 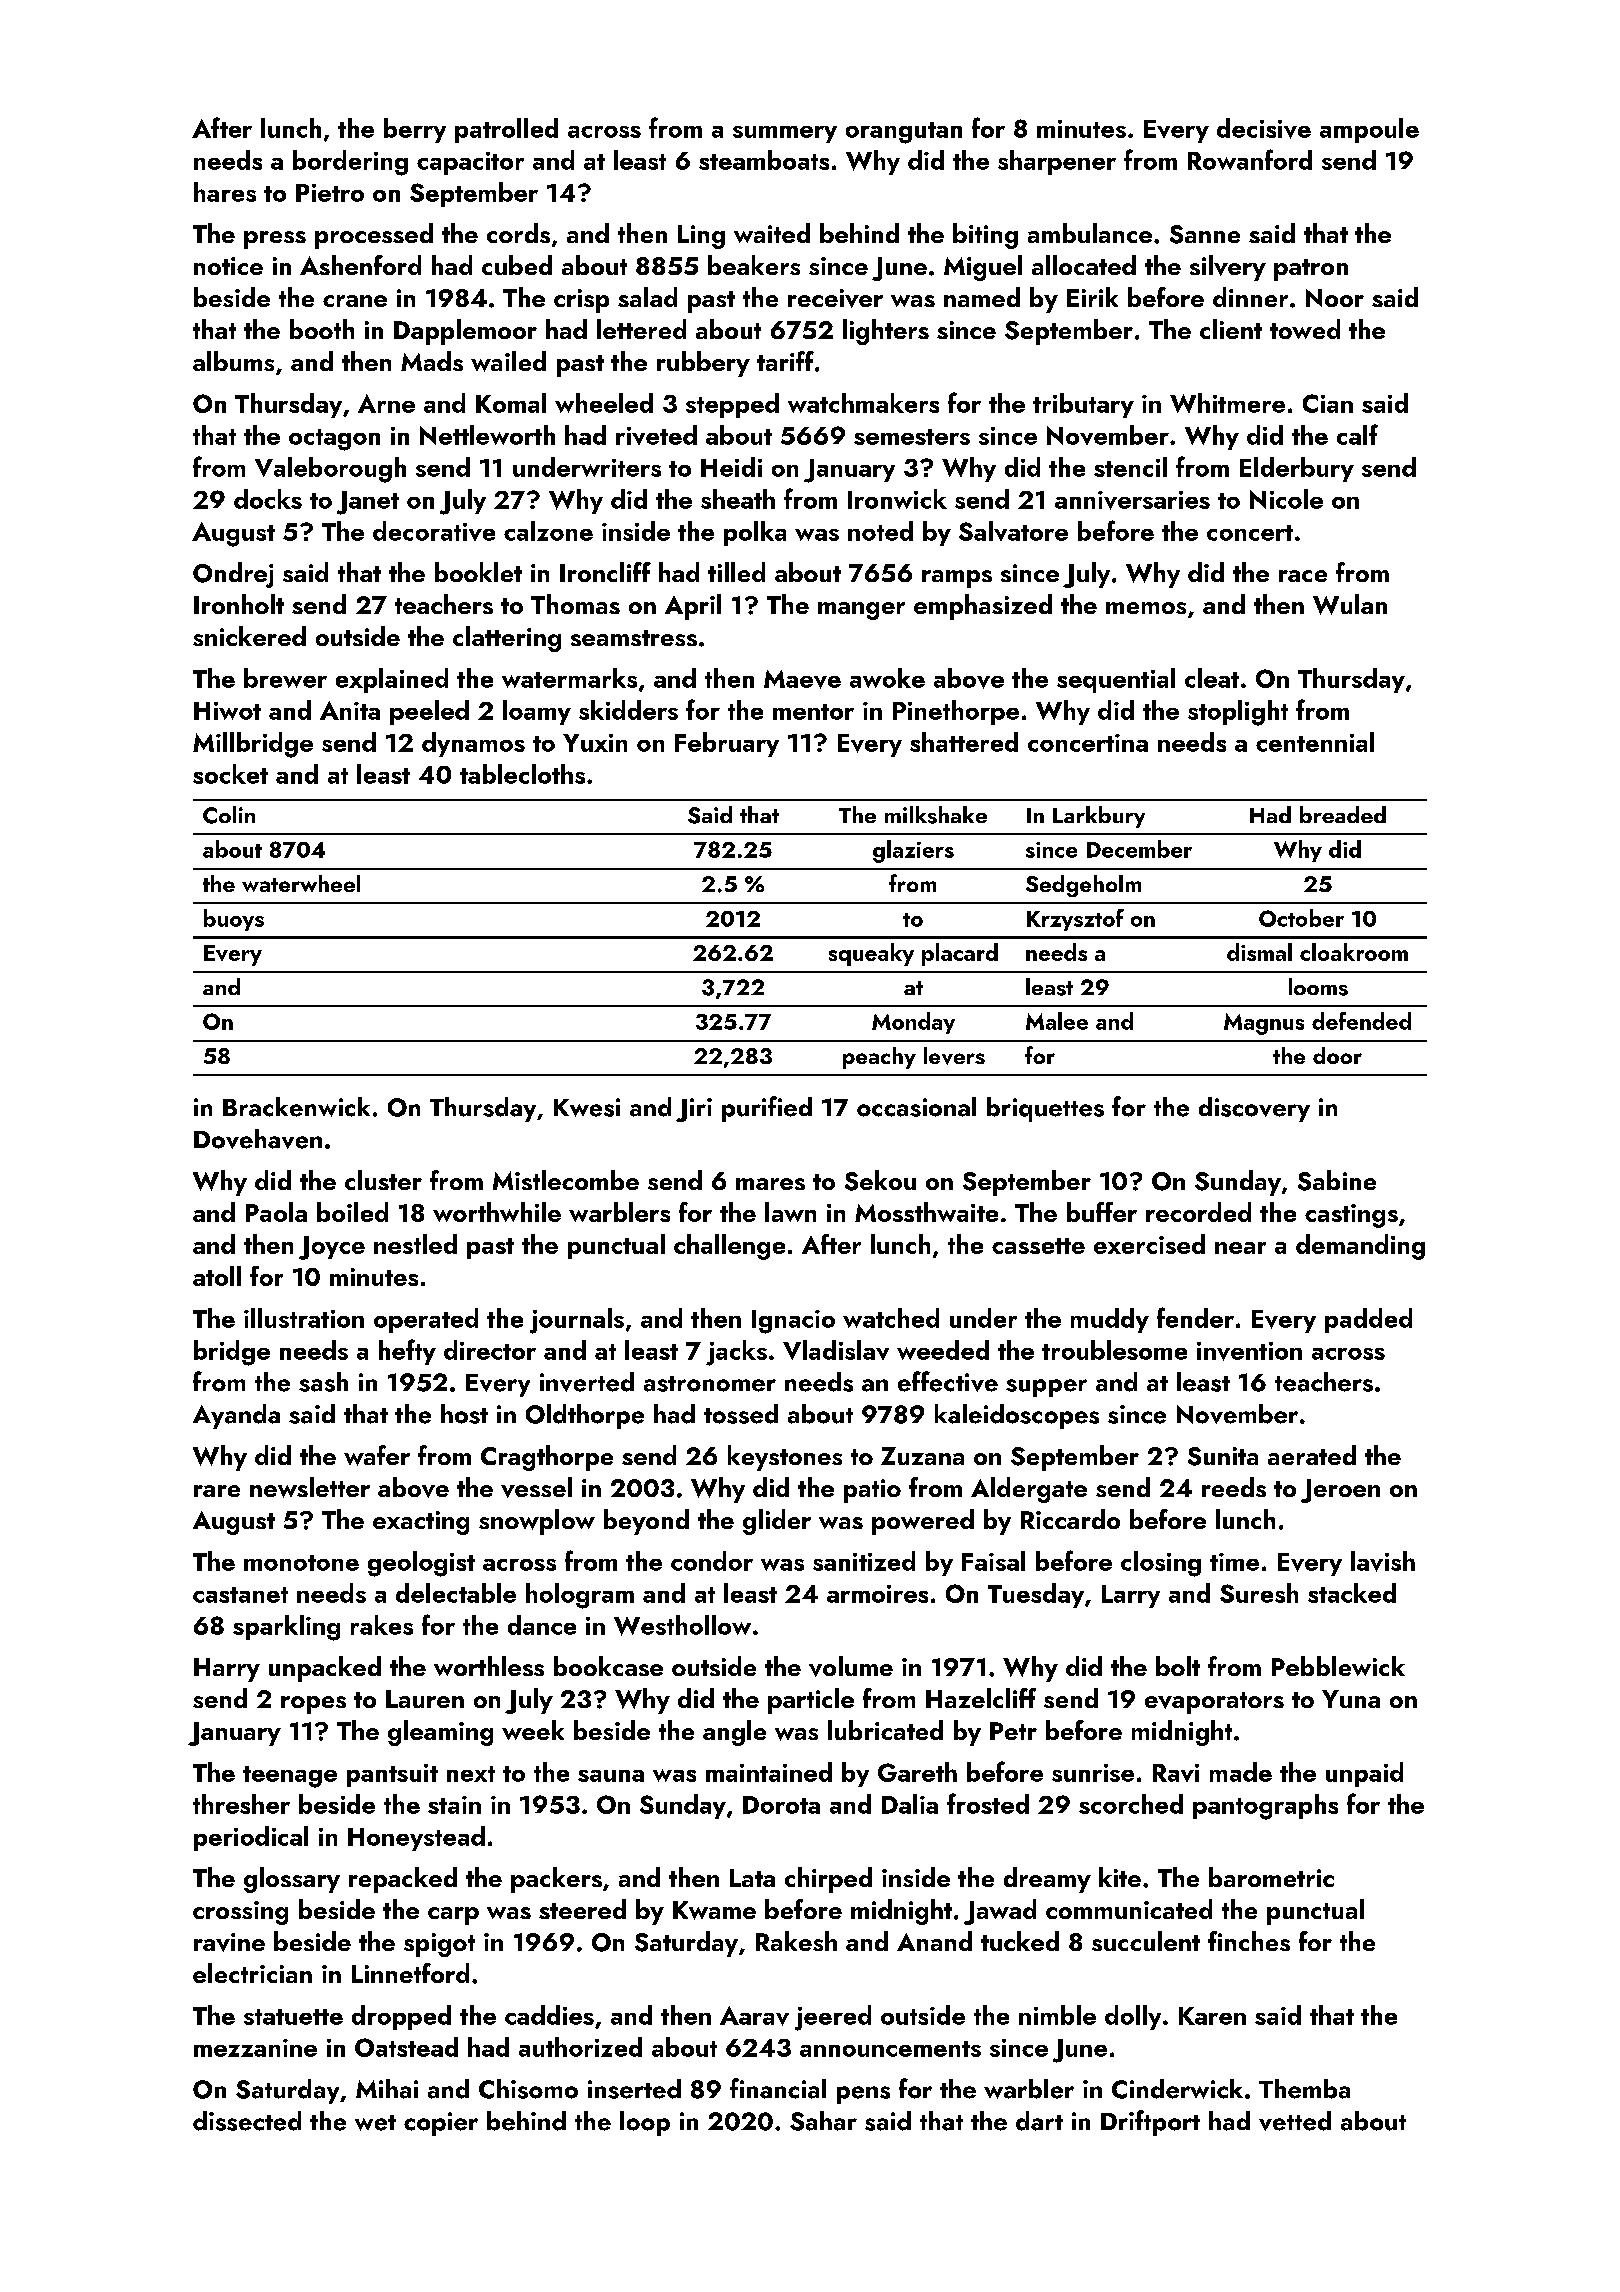 I want to click on Vladislav, so click(x=836, y=1350).
